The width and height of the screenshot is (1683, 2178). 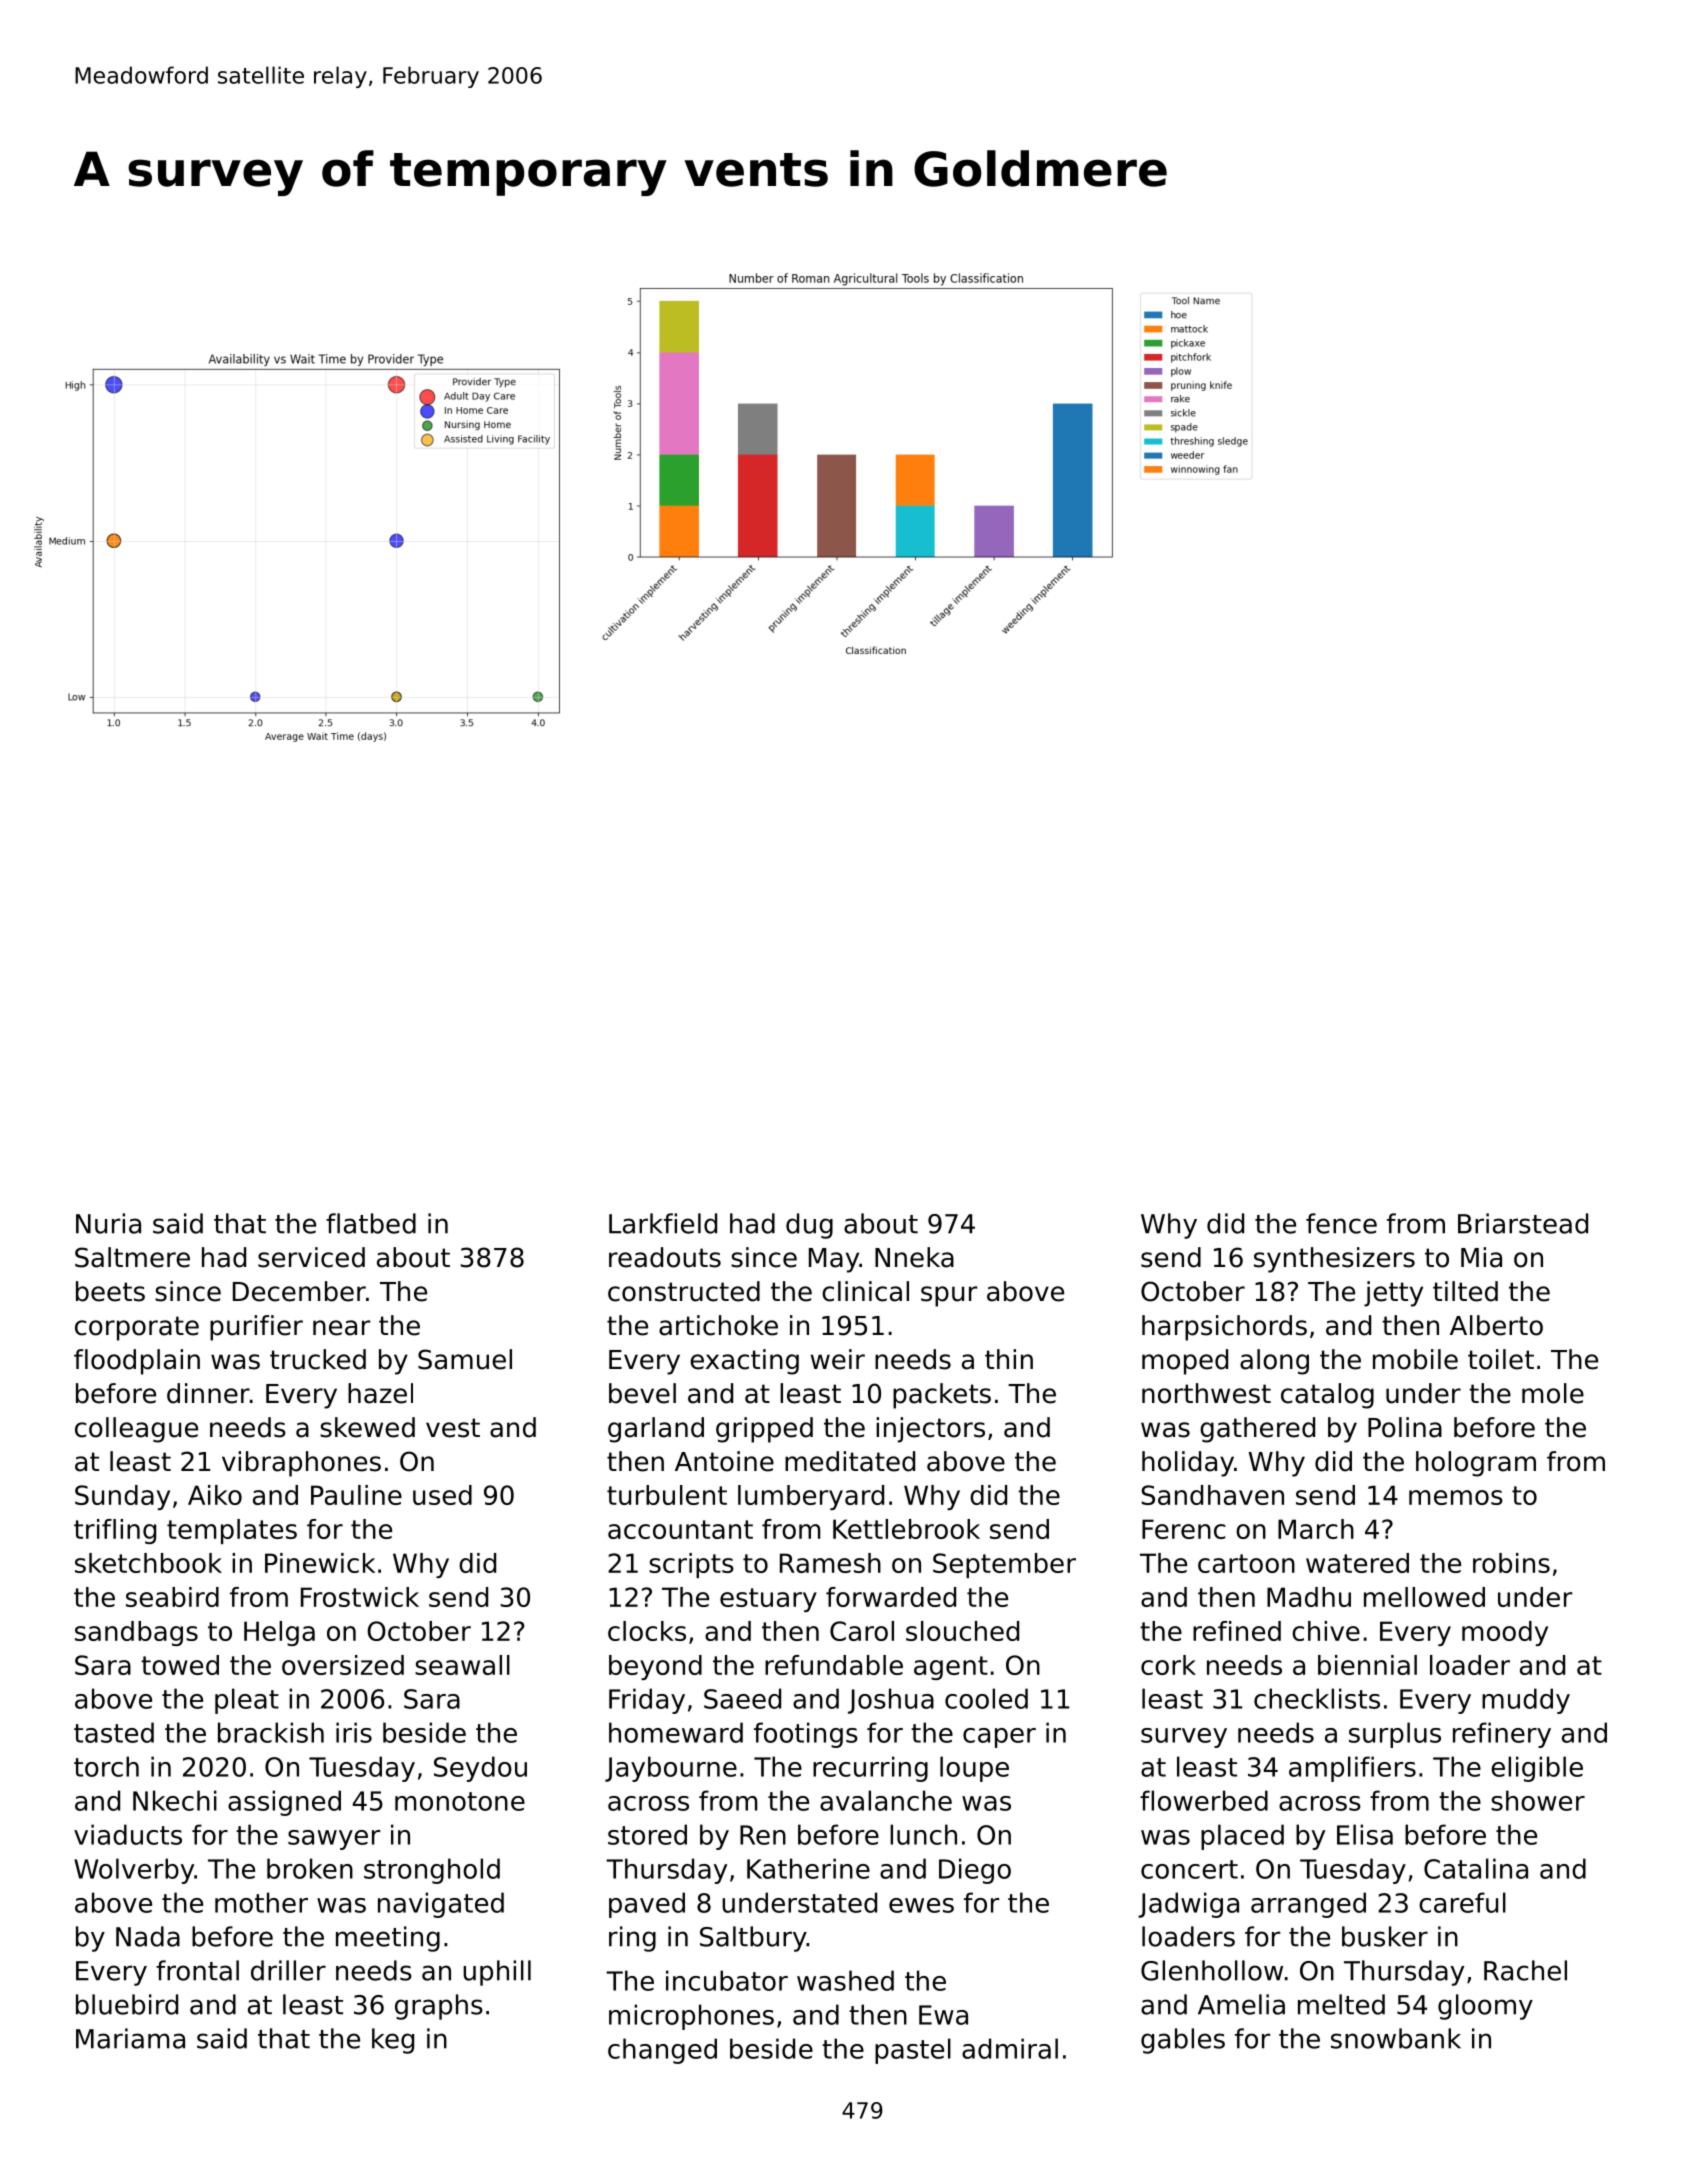 I want to click on Nada, so click(x=148, y=1936).
